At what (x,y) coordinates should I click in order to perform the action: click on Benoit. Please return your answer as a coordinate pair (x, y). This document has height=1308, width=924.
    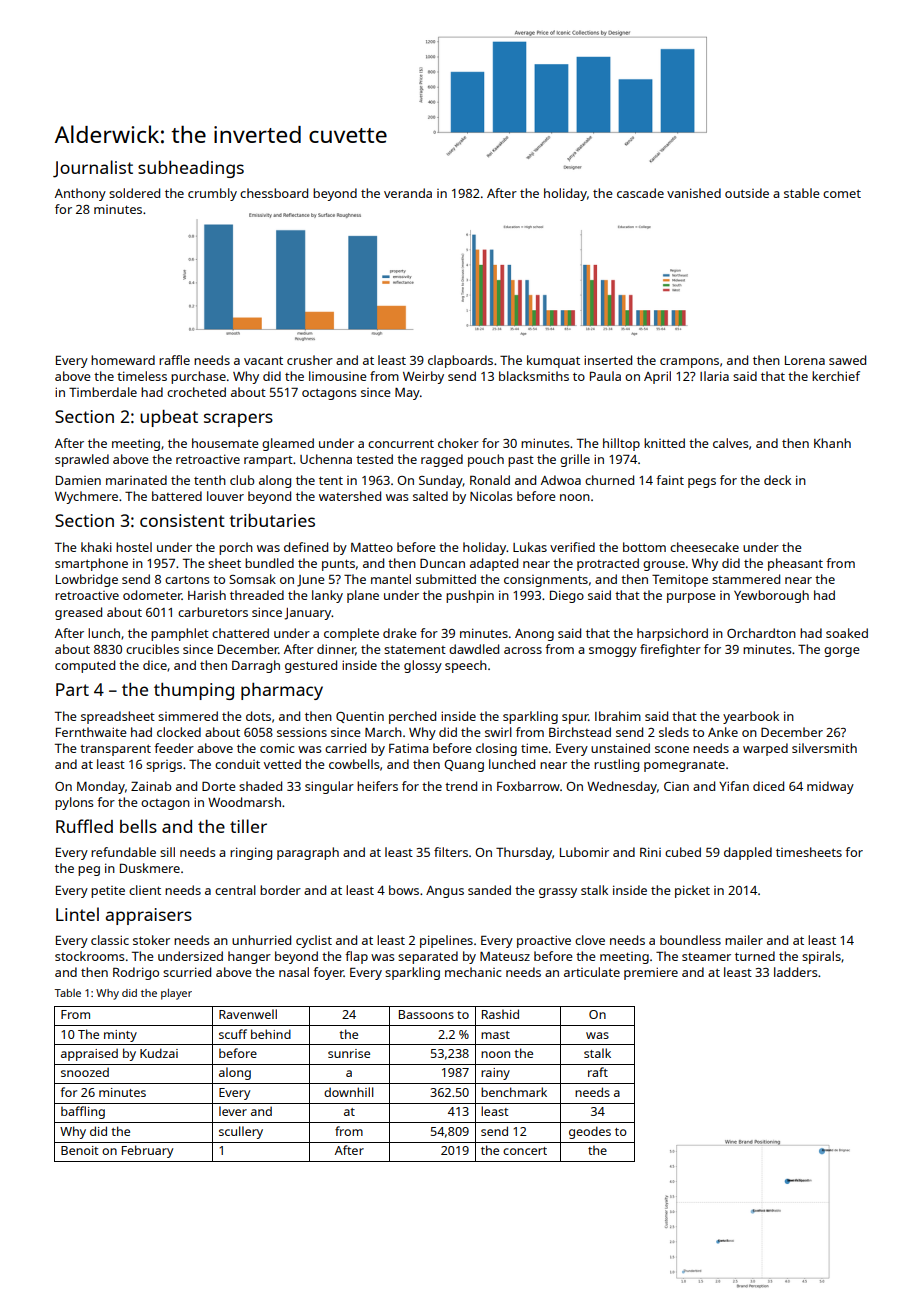
    Looking at the image, I should click on (80, 1150).
